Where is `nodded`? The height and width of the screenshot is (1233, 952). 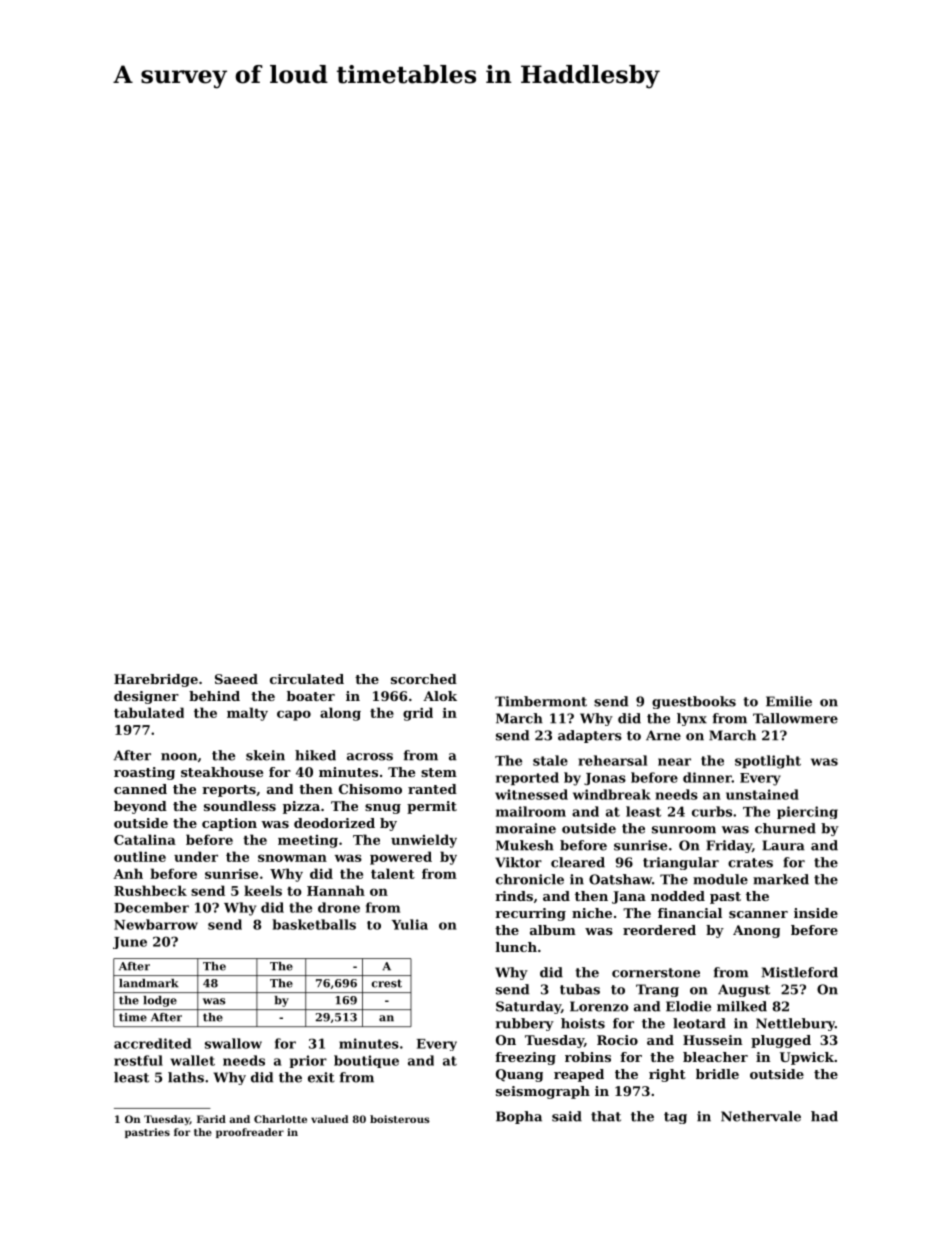 nodded is located at coordinates (678, 896).
